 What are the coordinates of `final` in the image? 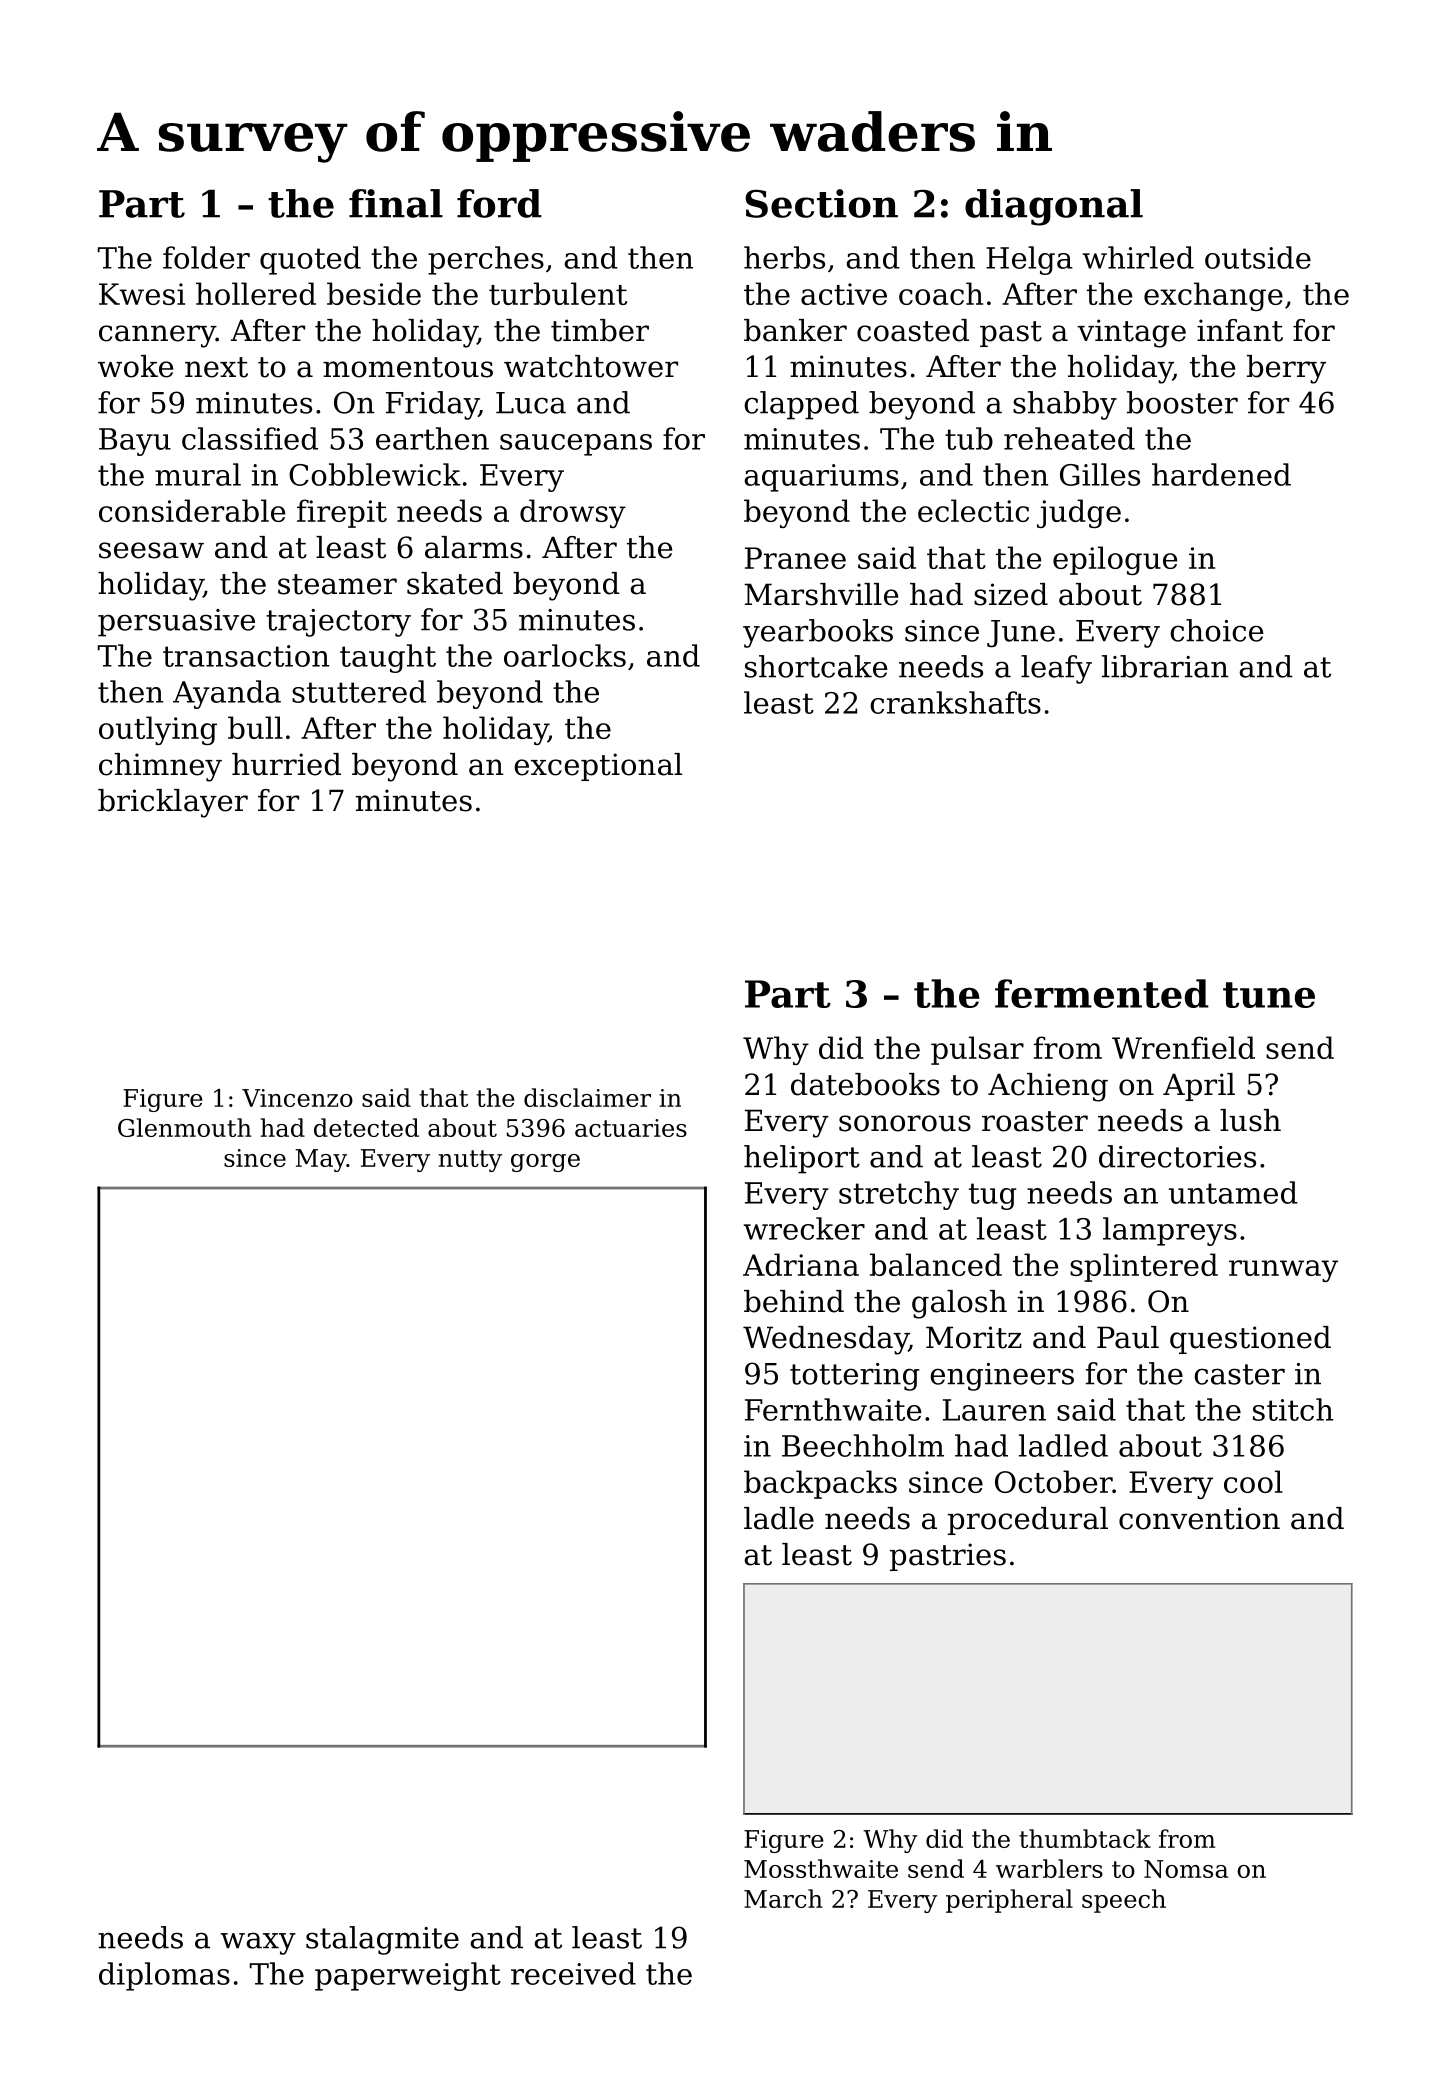 It's located at (396, 203).
